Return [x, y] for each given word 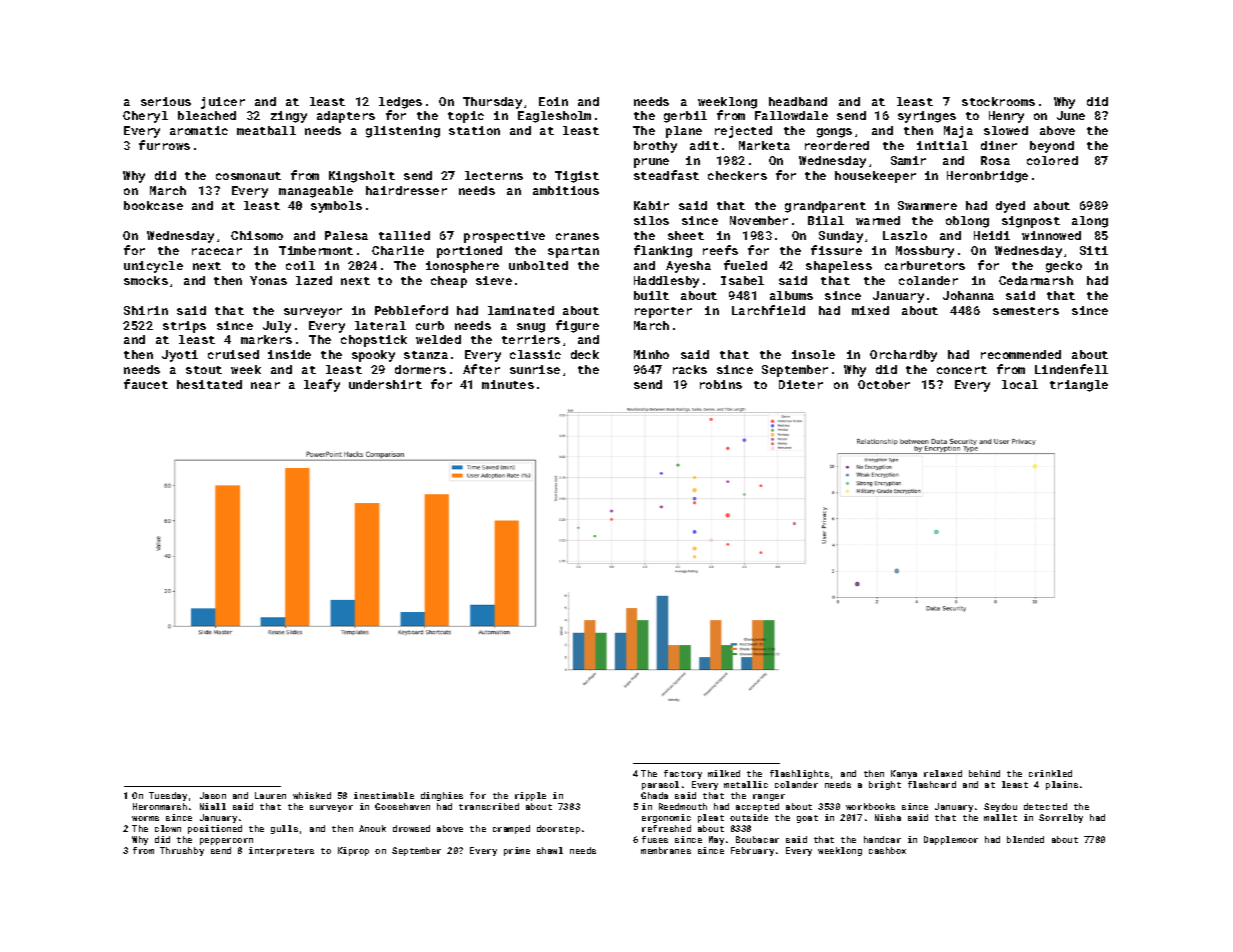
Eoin [553, 101]
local [1020, 384]
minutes [508, 384]
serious [166, 101]
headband [798, 101]
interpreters [281, 851]
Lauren [270, 795]
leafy [322, 385]
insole [813, 354]
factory [683, 774]
